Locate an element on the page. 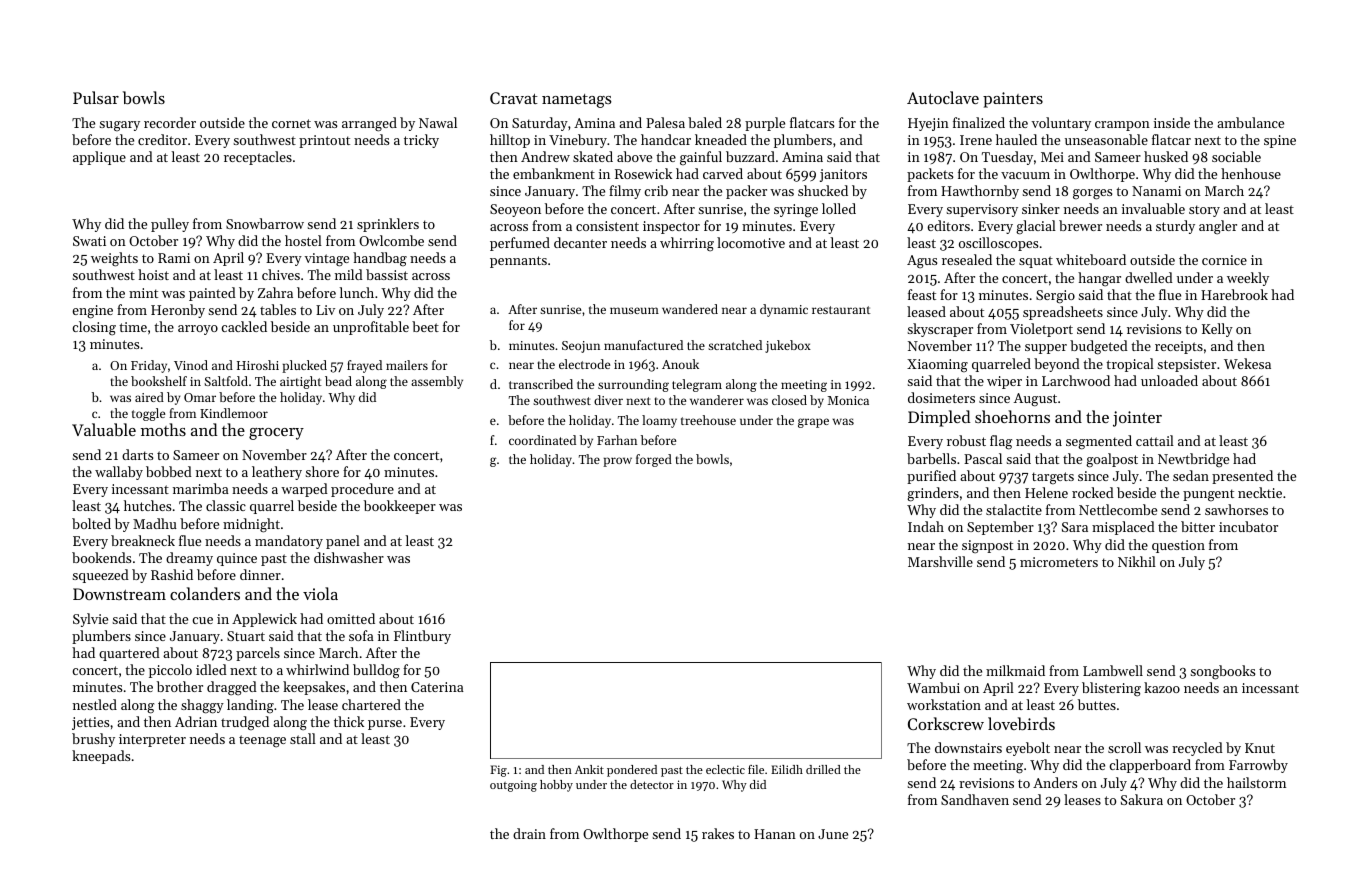  songbooks is located at coordinates (1222, 672).
